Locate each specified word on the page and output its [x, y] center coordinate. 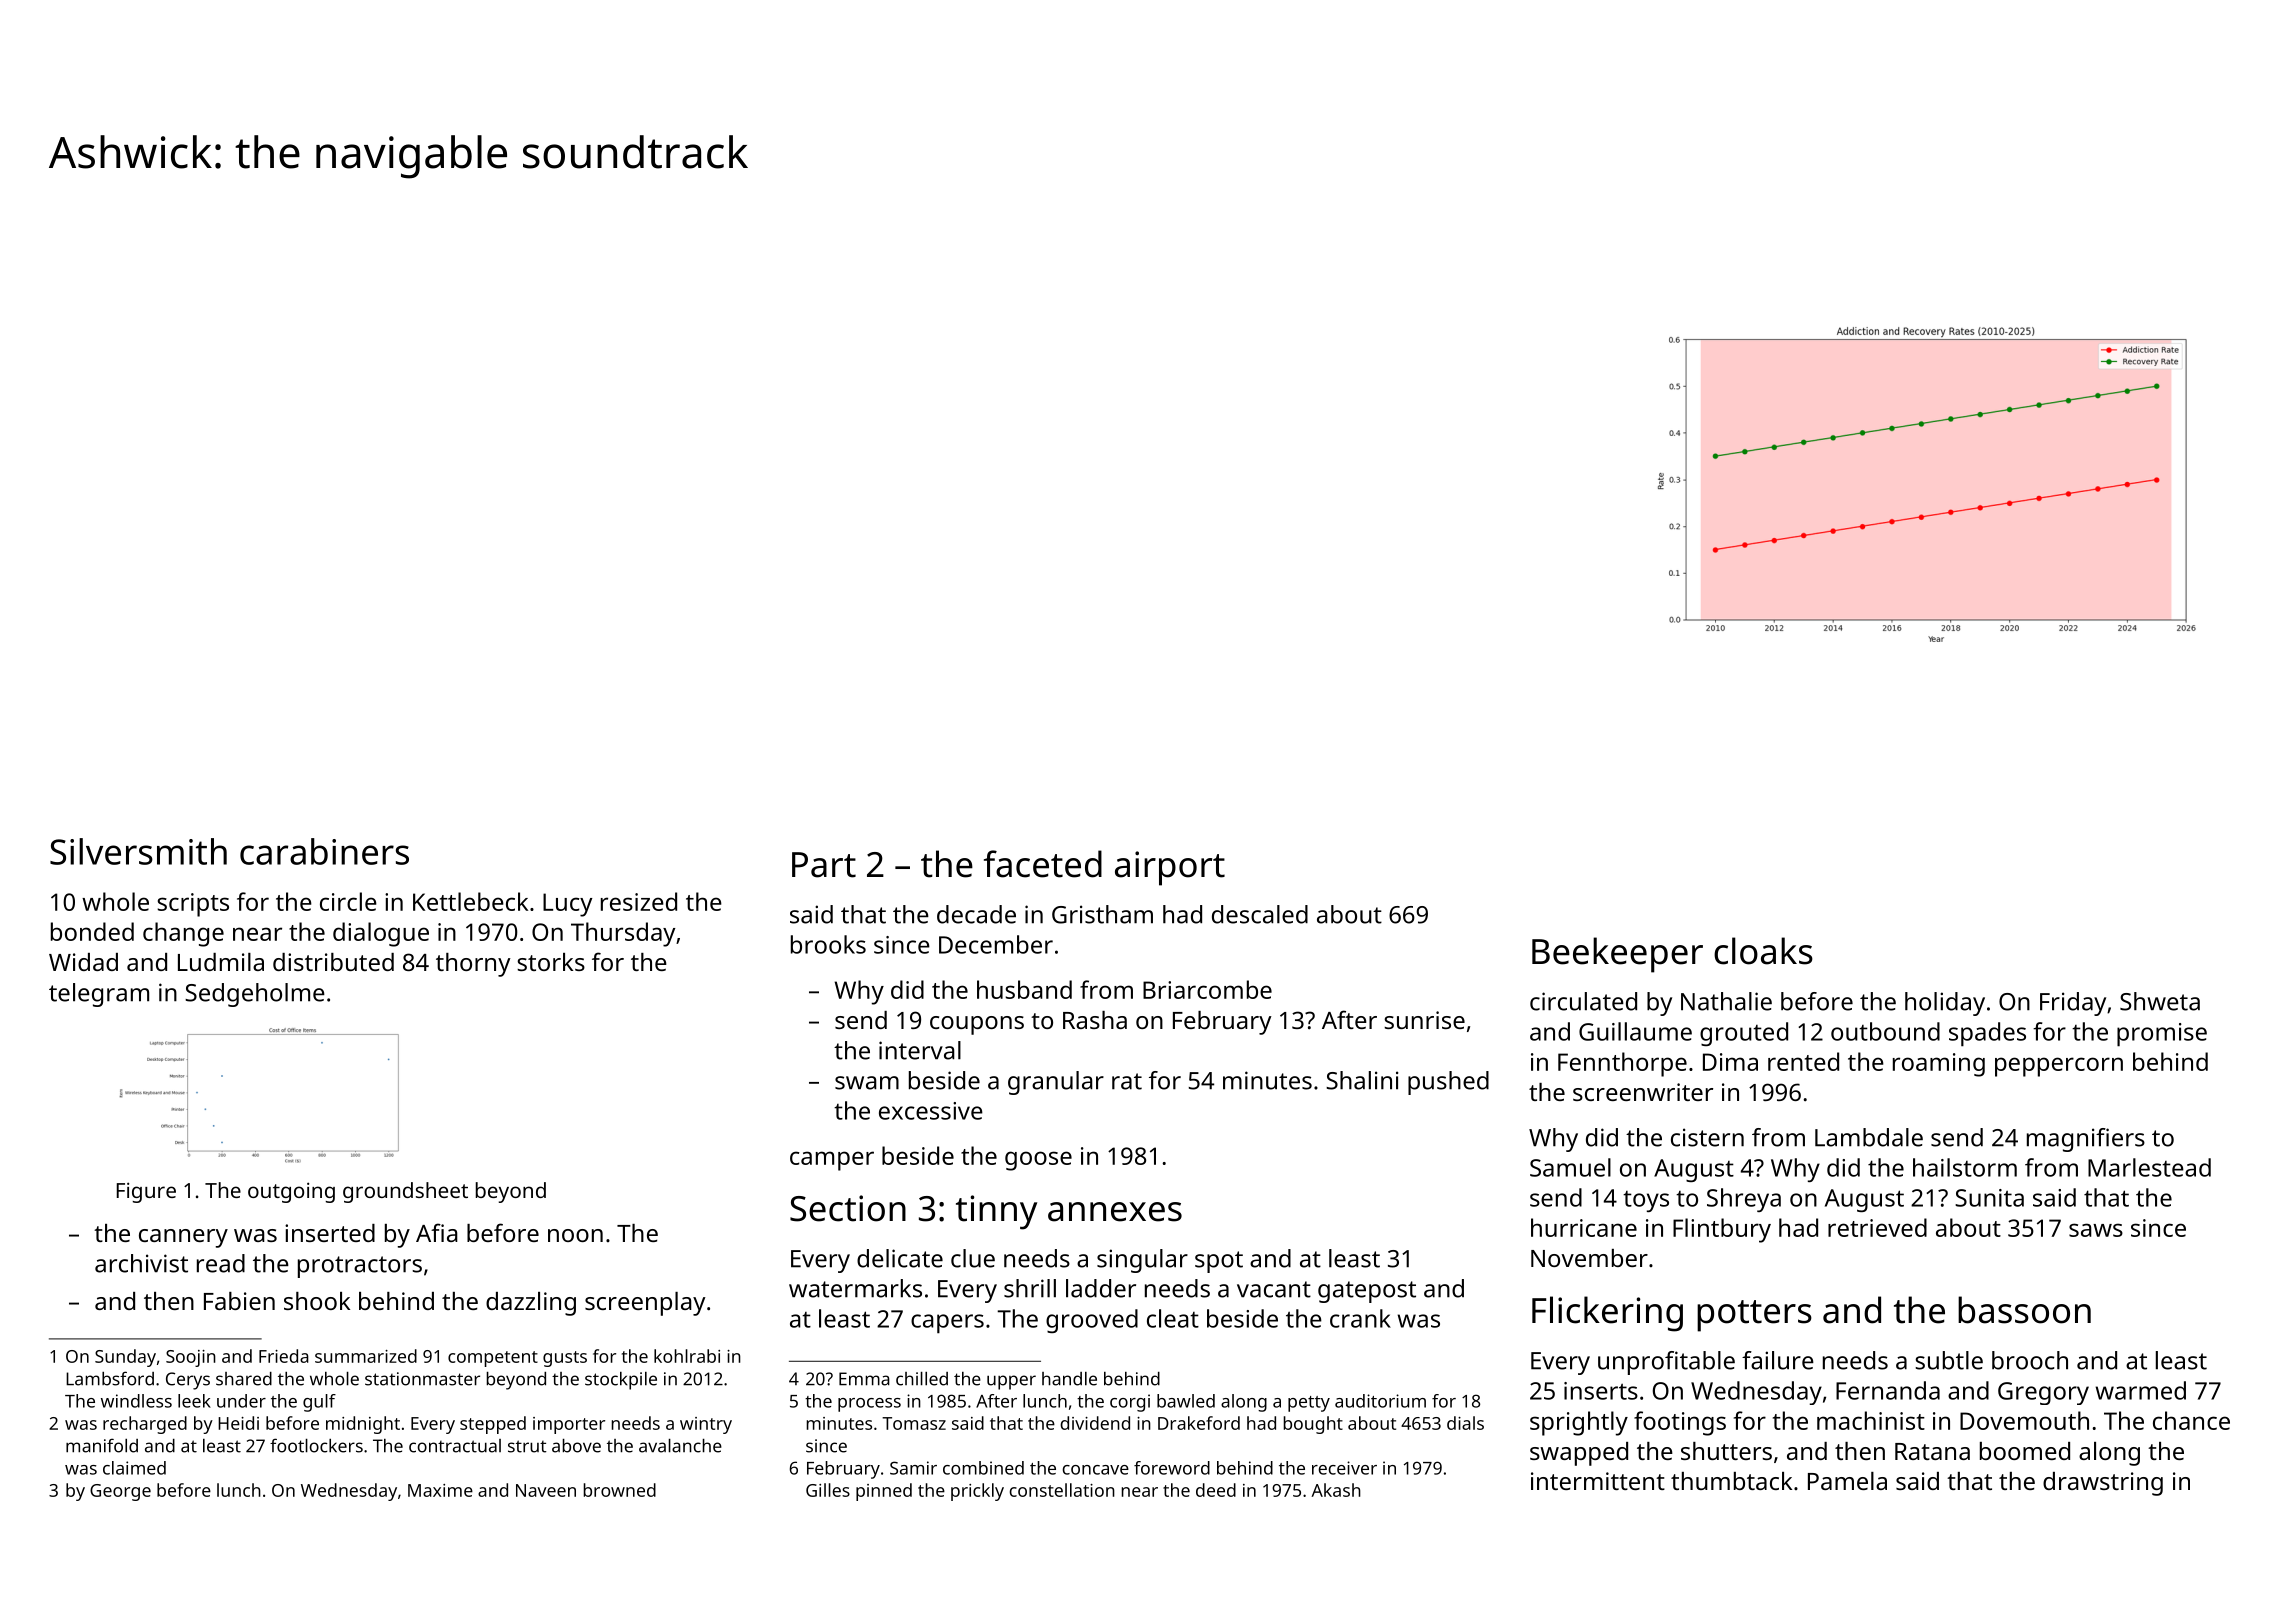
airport [1170, 868]
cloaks [1763, 951]
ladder [1101, 1288]
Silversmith [138, 851]
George [120, 1492]
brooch [2030, 1360]
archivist [141, 1263]
